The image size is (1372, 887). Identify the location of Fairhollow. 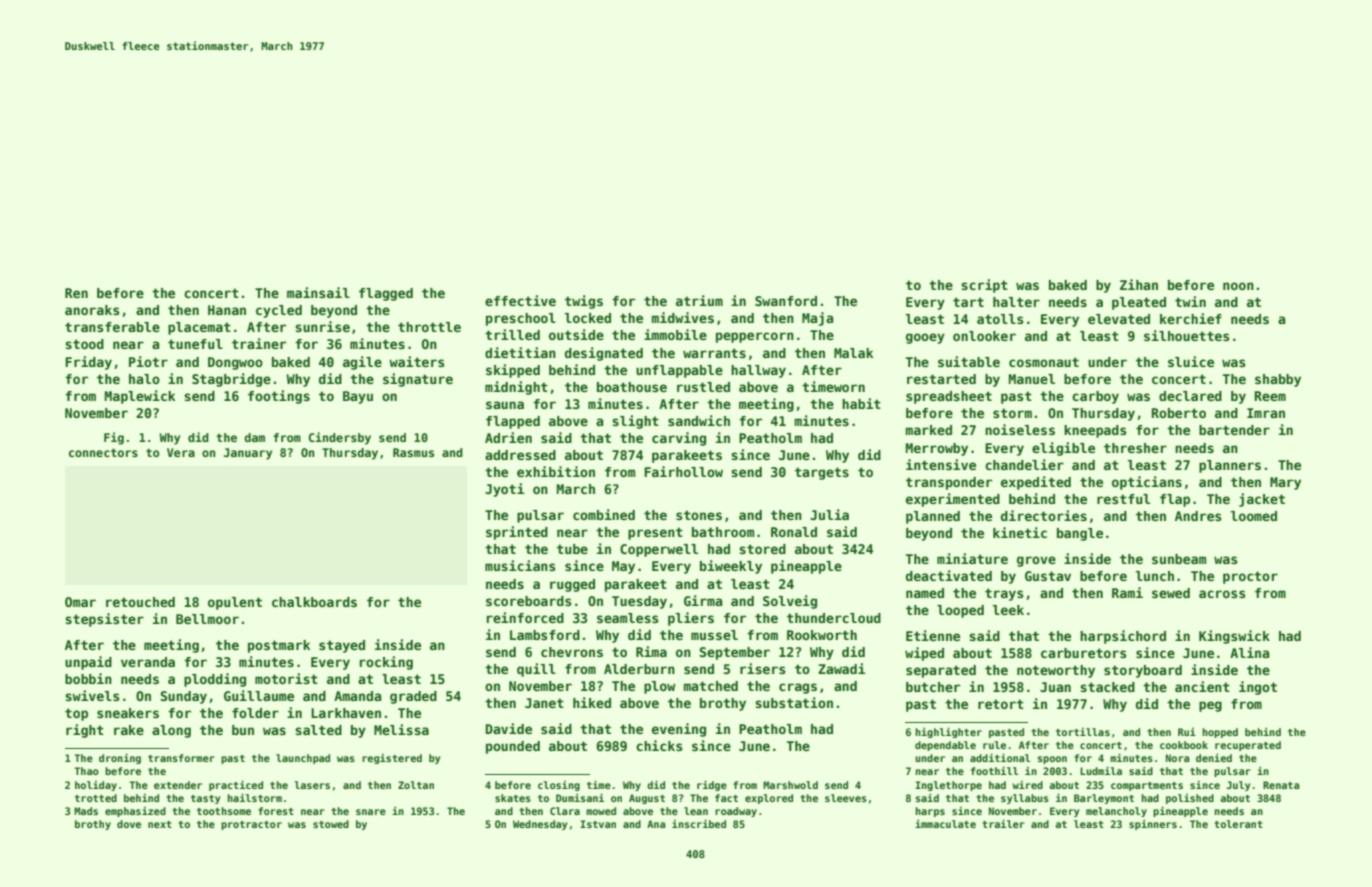
(683, 471).
